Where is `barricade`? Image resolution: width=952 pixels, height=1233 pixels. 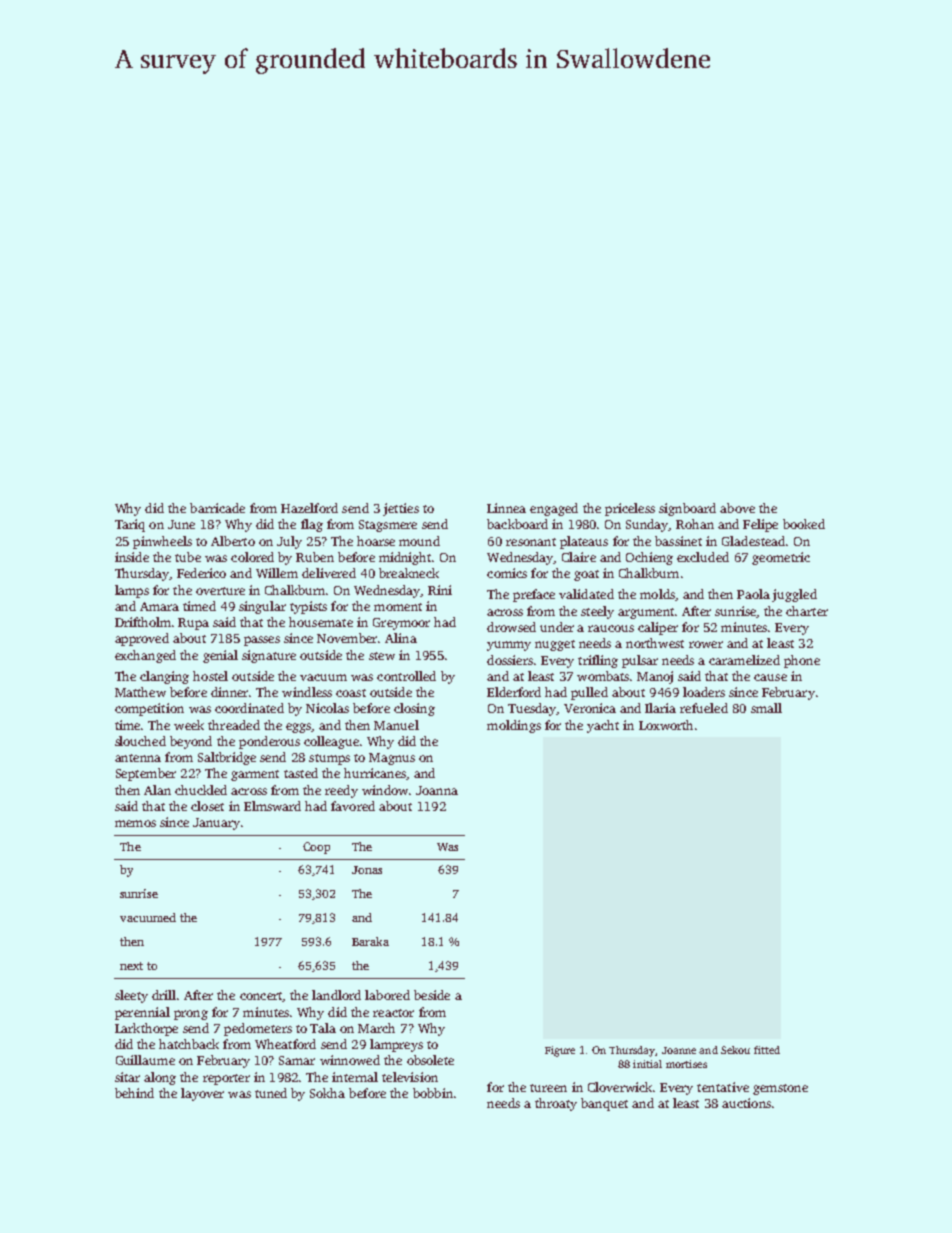
barricade is located at coordinates (217, 508).
